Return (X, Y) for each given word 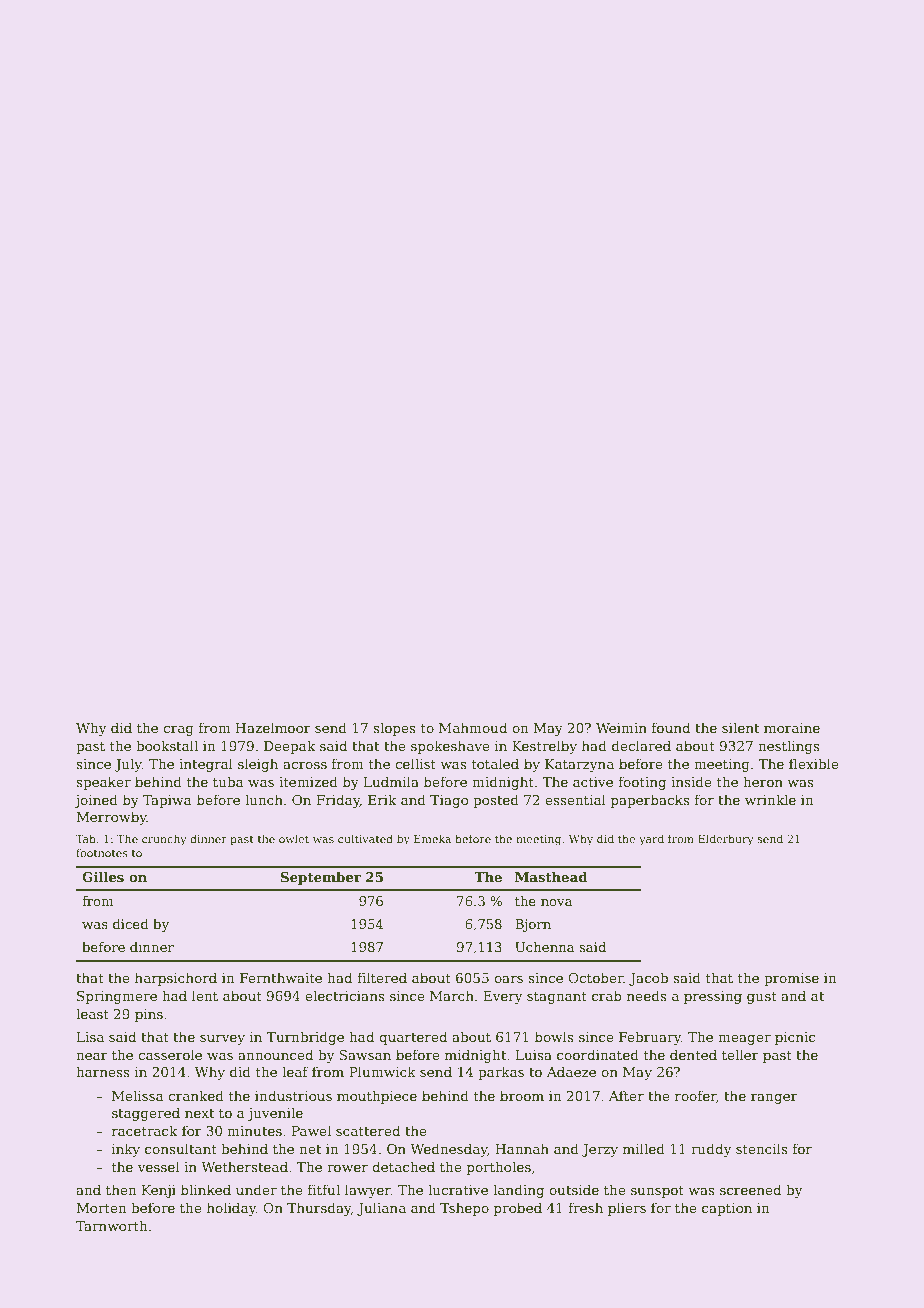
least (92, 1013)
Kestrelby (544, 747)
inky (126, 1150)
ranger (774, 1099)
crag (178, 731)
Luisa (534, 1055)
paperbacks (650, 801)
